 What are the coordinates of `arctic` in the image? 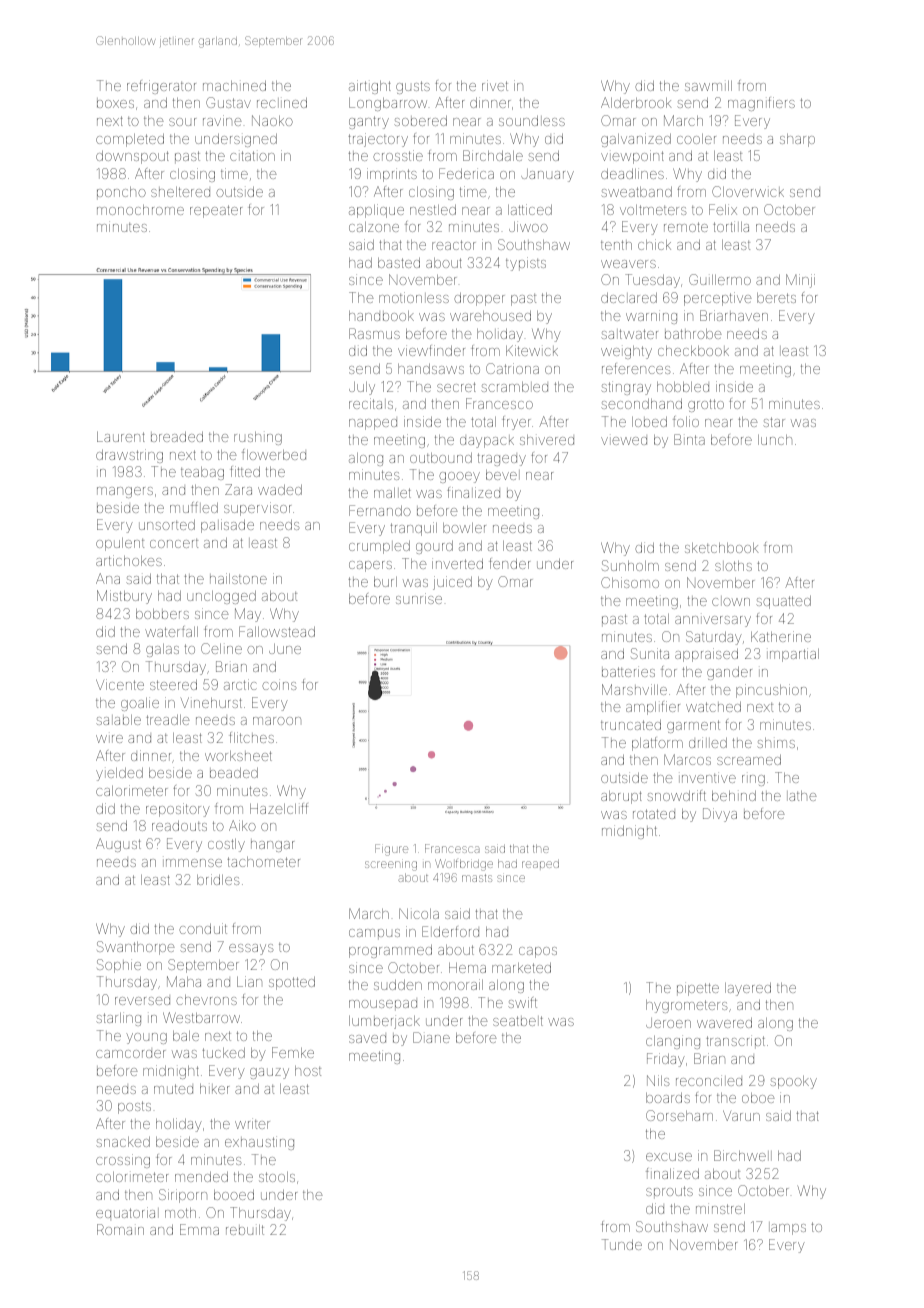 It's located at (240, 684).
